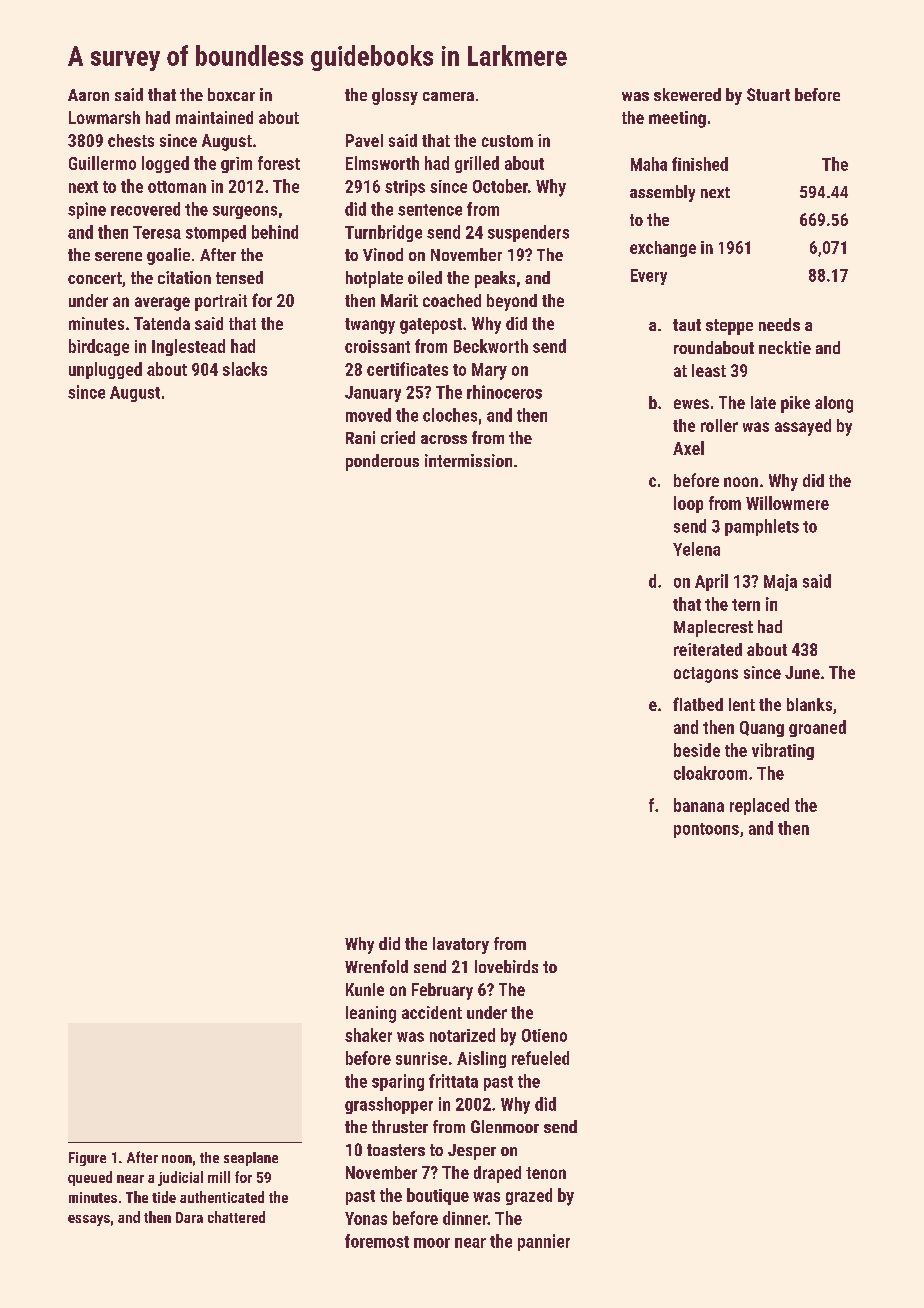  Describe the element at coordinates (395, 96) in the screenshot. I see `glossy` at that location.
